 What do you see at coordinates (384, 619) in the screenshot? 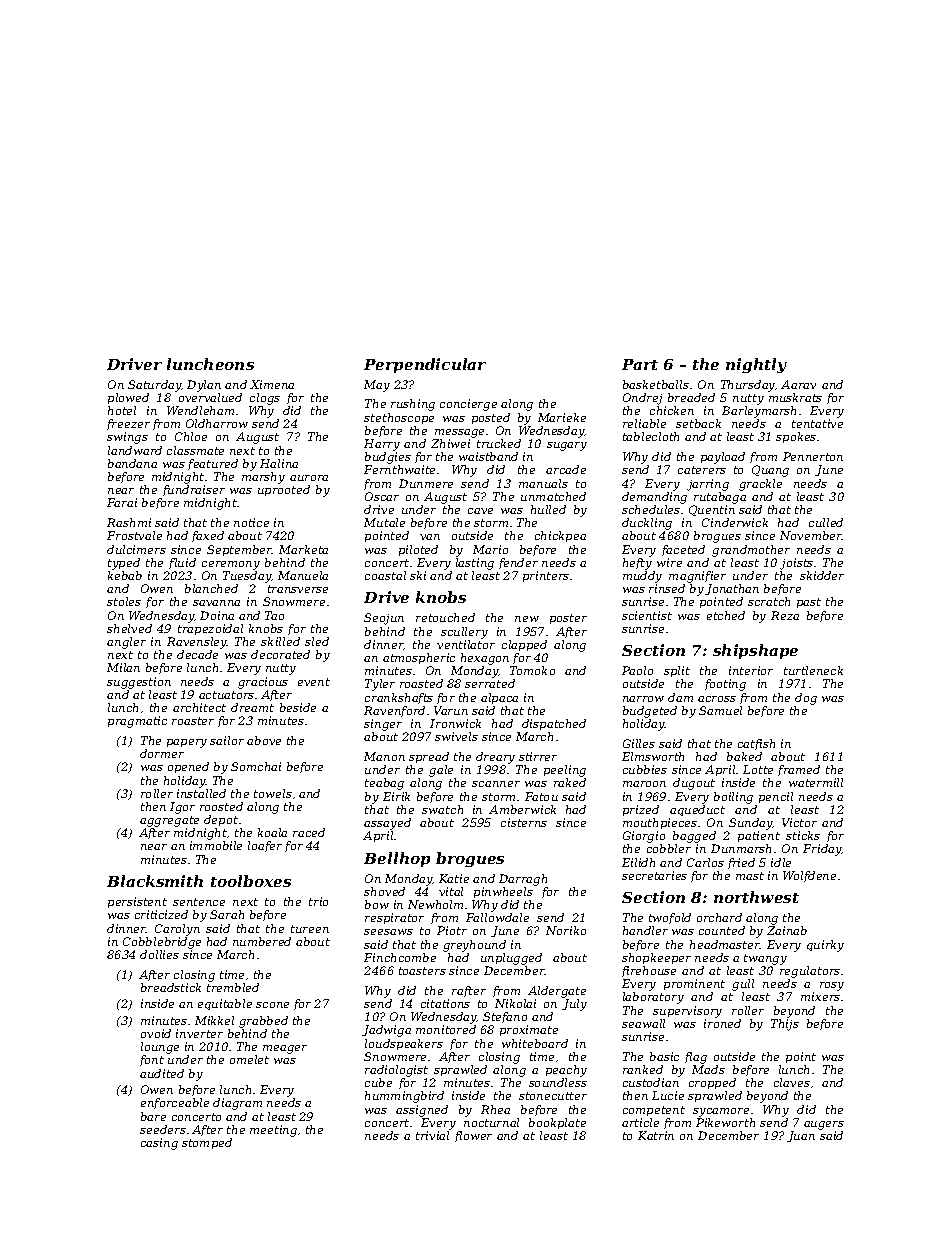
I see `Seojun` at bounding box center [384, 619].
